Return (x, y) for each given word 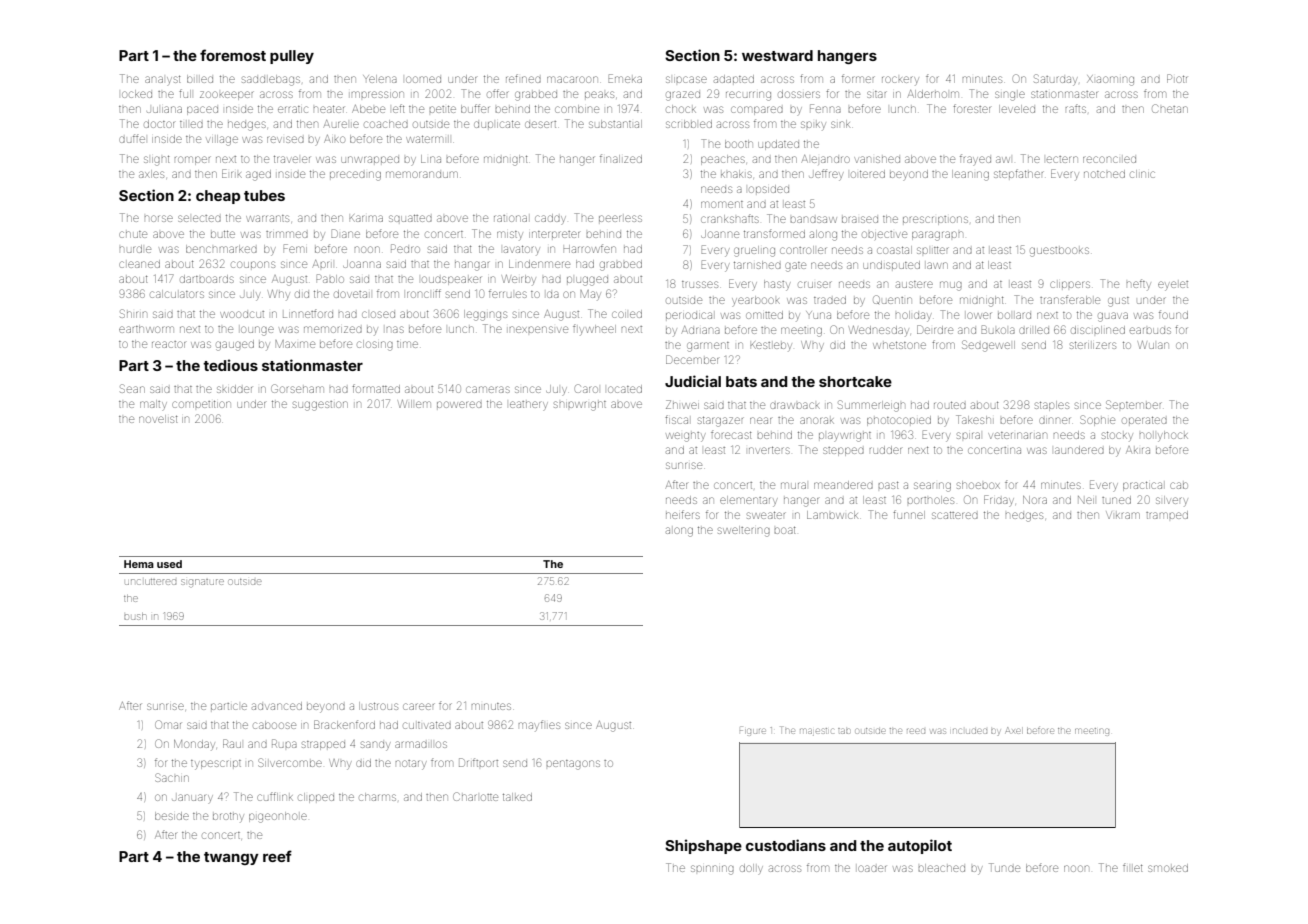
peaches (723, 160)
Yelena (380, 79)
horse (159, 218)
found (1173, 314)
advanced (277, 706)
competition (201, 404)
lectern (1062, 159)
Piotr (1177, 78)
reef (277, 856)
